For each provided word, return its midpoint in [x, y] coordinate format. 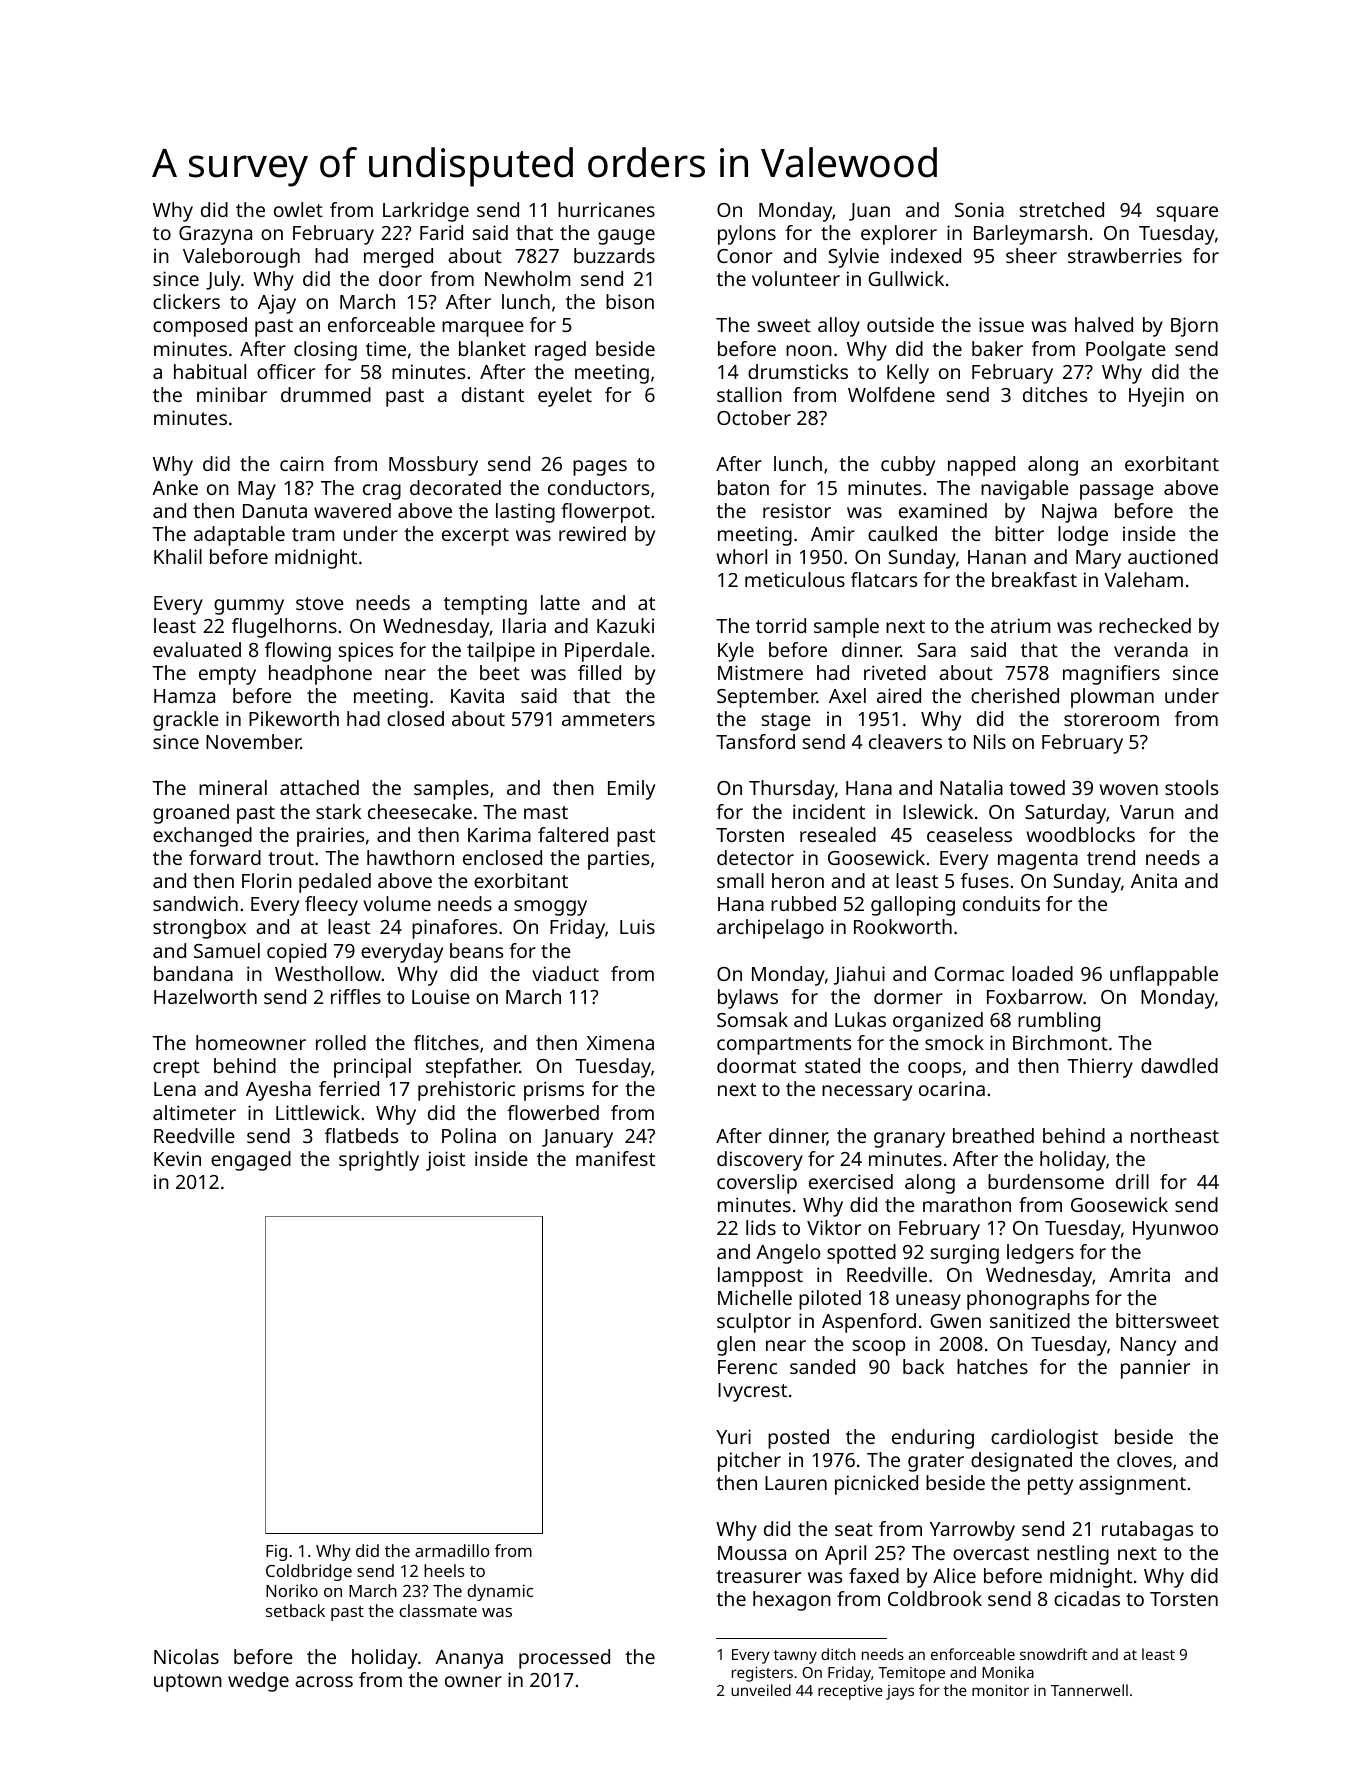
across [324, 1681]
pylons [747, 235]
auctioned [1173, 556]
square [1187, 214]
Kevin [177, 1158]
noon [809, 350]
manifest [615, 1158]
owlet [298, 209]
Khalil [178, 556]
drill [1132, 1181]
